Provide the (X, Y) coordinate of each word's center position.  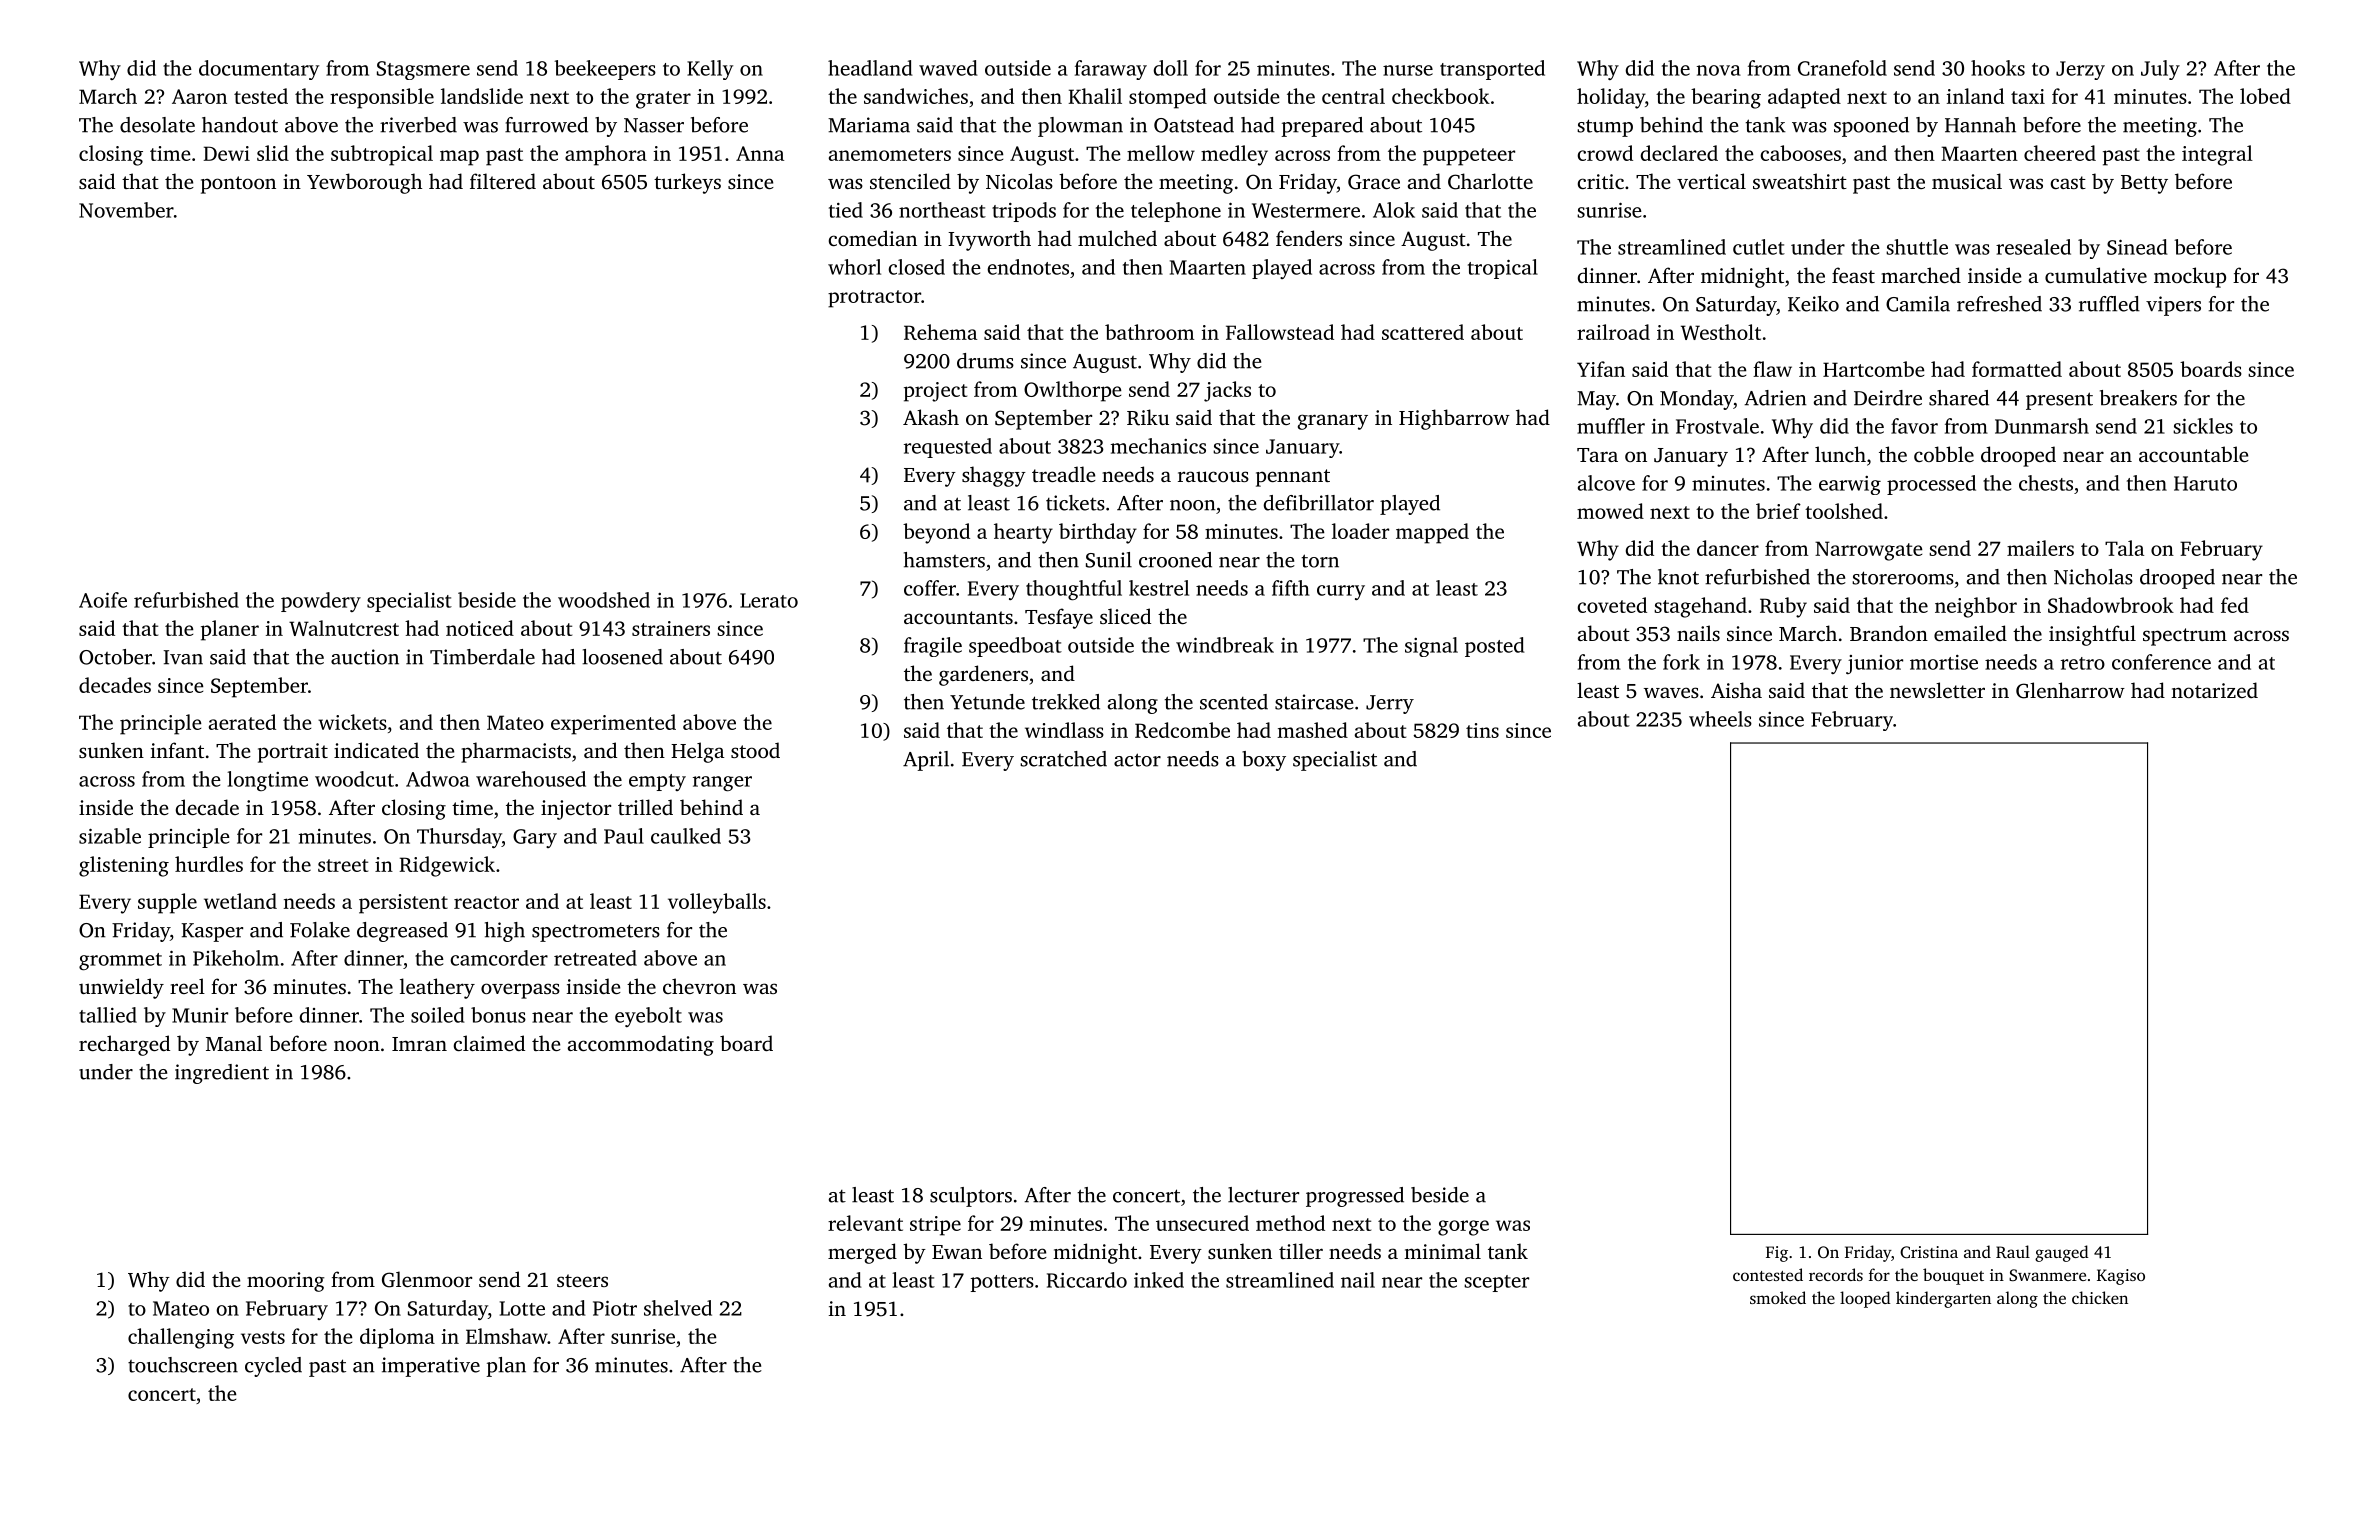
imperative (431, 1367)
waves (1671, 692)
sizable (110, 836)
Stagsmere (423, 70)
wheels (1720, 719)
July (2160, 70)
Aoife (103, 600)
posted (1495, 647)
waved (948, 68)
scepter (1496, 1283)
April (926, 761)
